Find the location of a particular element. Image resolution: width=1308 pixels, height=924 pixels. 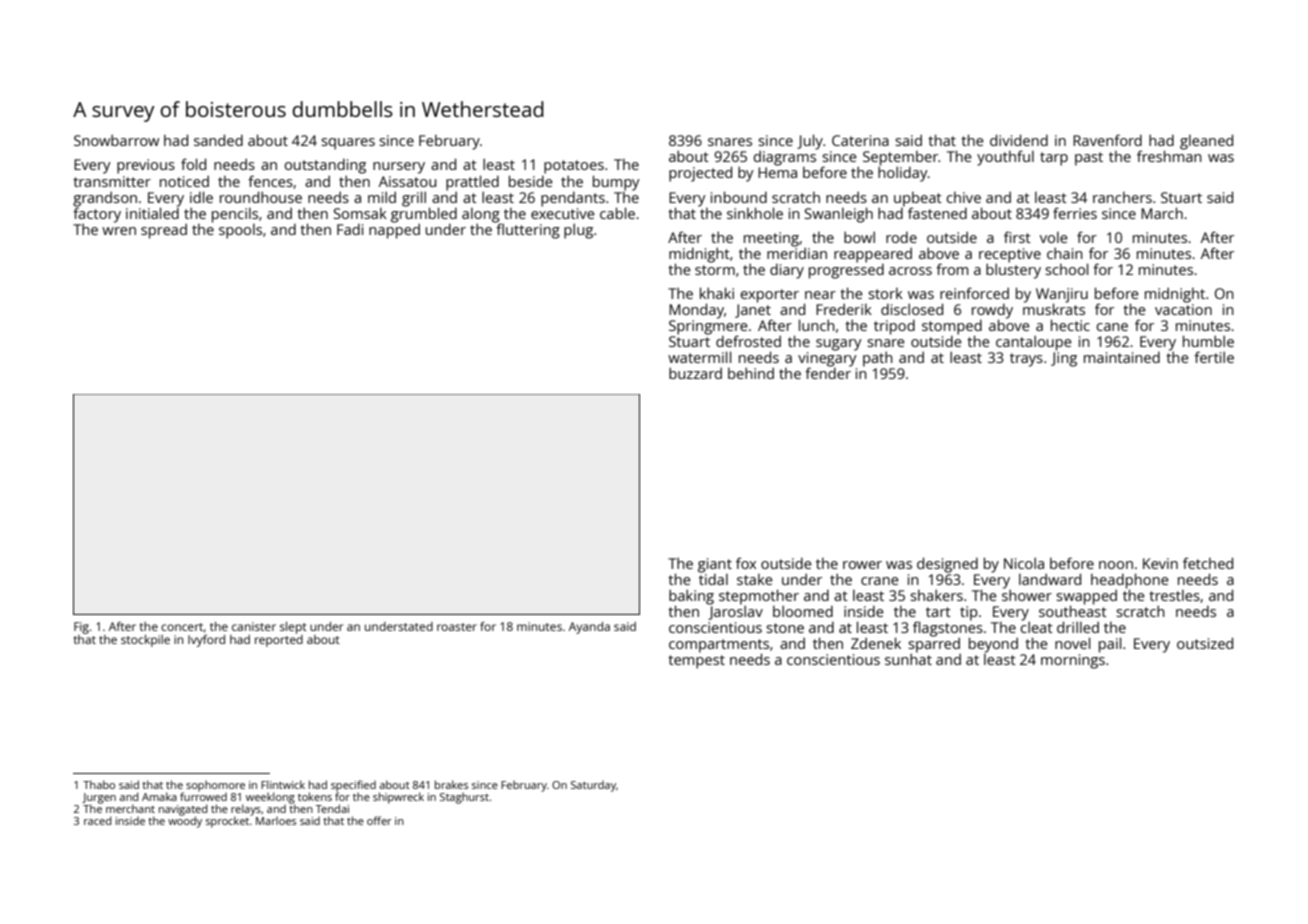

Fig is located at coordinates (81, 628).
